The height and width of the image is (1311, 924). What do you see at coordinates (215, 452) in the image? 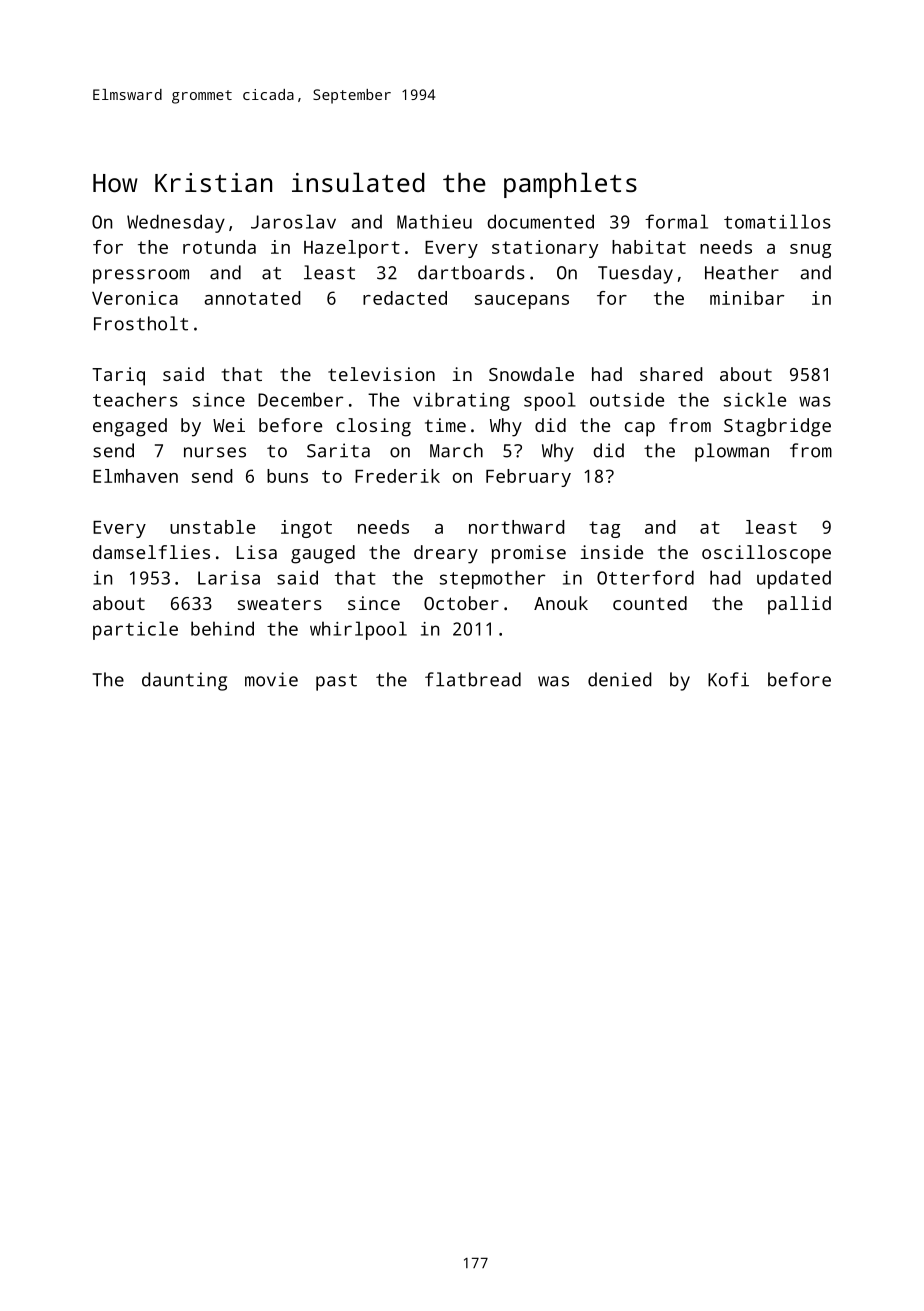
I see `nurses` at bounding box center [215, 452].
